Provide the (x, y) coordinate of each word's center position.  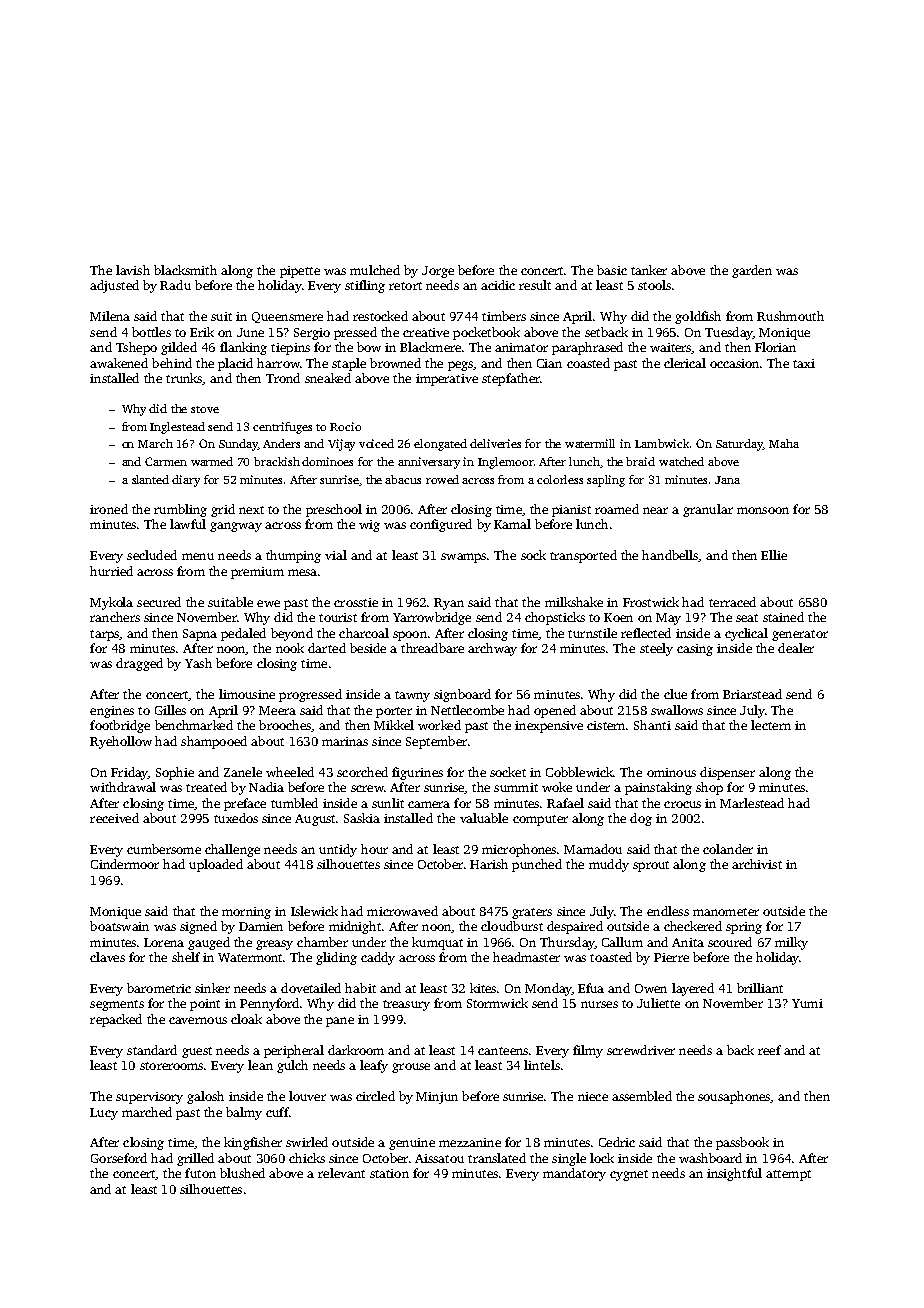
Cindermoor (125, 864)
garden (752, 271)
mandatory (574, 1174)
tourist (338, 617)
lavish (133, 270)
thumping (293, 556)
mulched (375, 270)
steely (656, 649)
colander (728, 849)
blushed (242, 1173)
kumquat (437, 943)
